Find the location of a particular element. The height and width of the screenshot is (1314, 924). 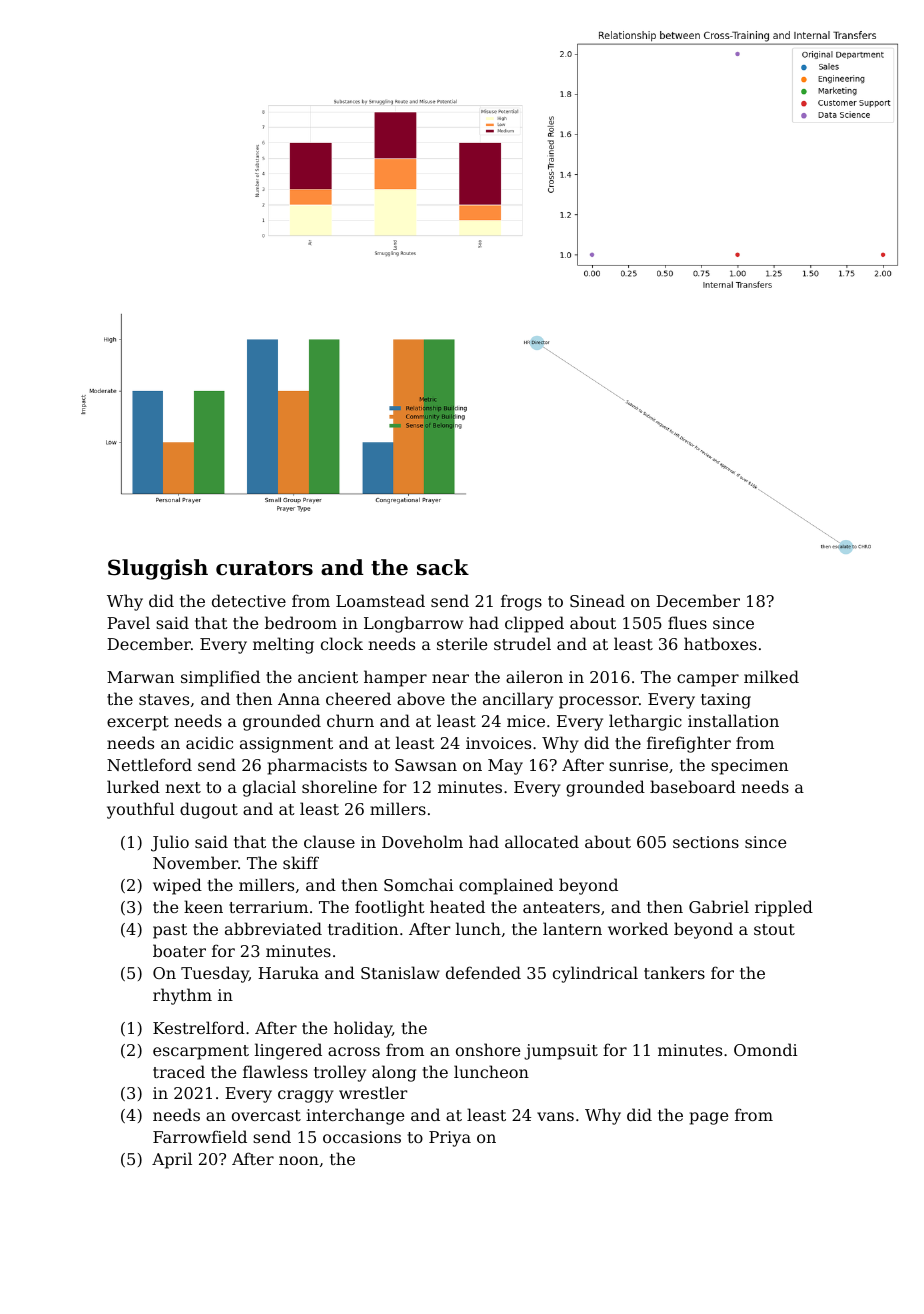

tankers is located at coordinates (674, 972).
